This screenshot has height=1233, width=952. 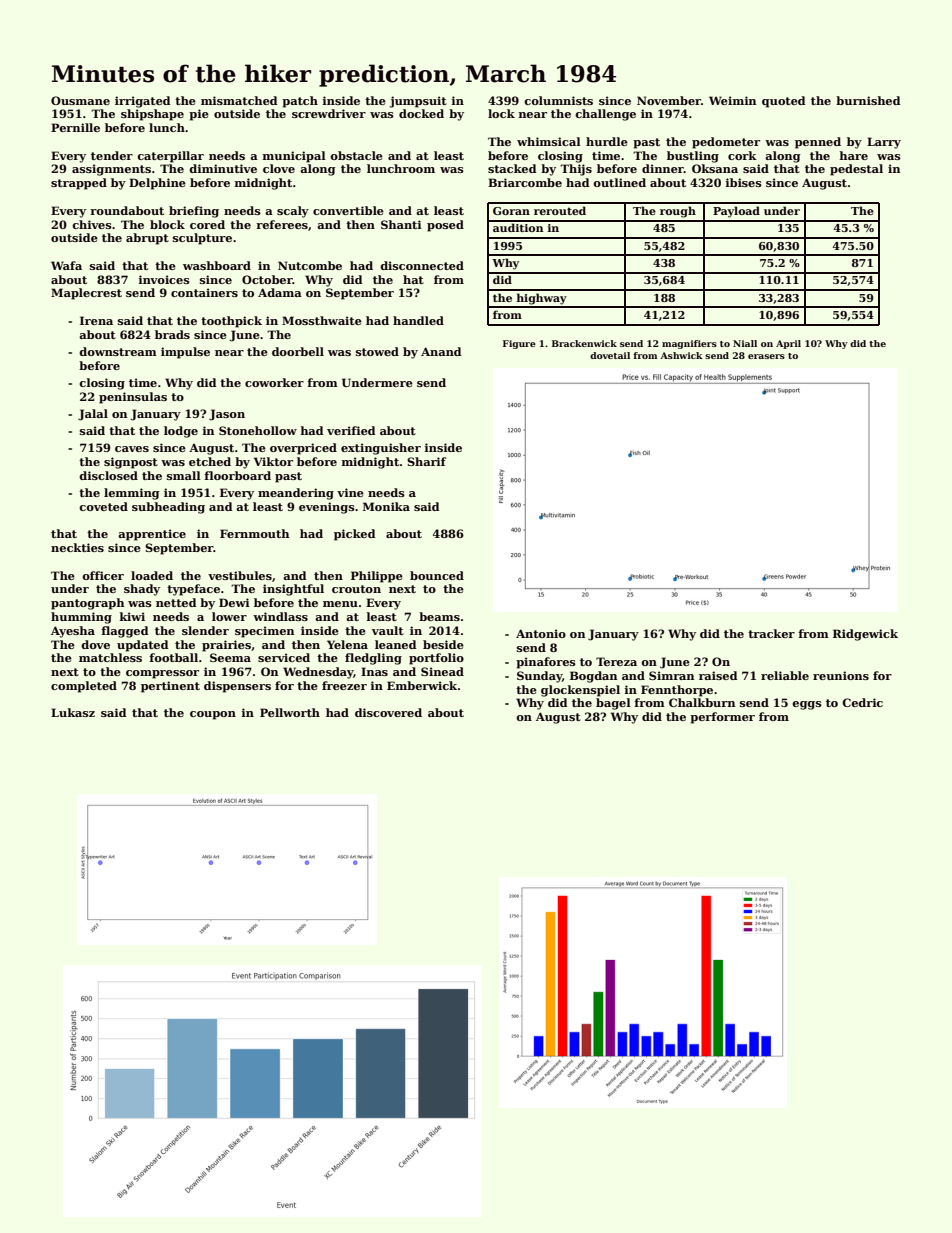 I want to click on Nutcombe, so click(x=310, y=265).
